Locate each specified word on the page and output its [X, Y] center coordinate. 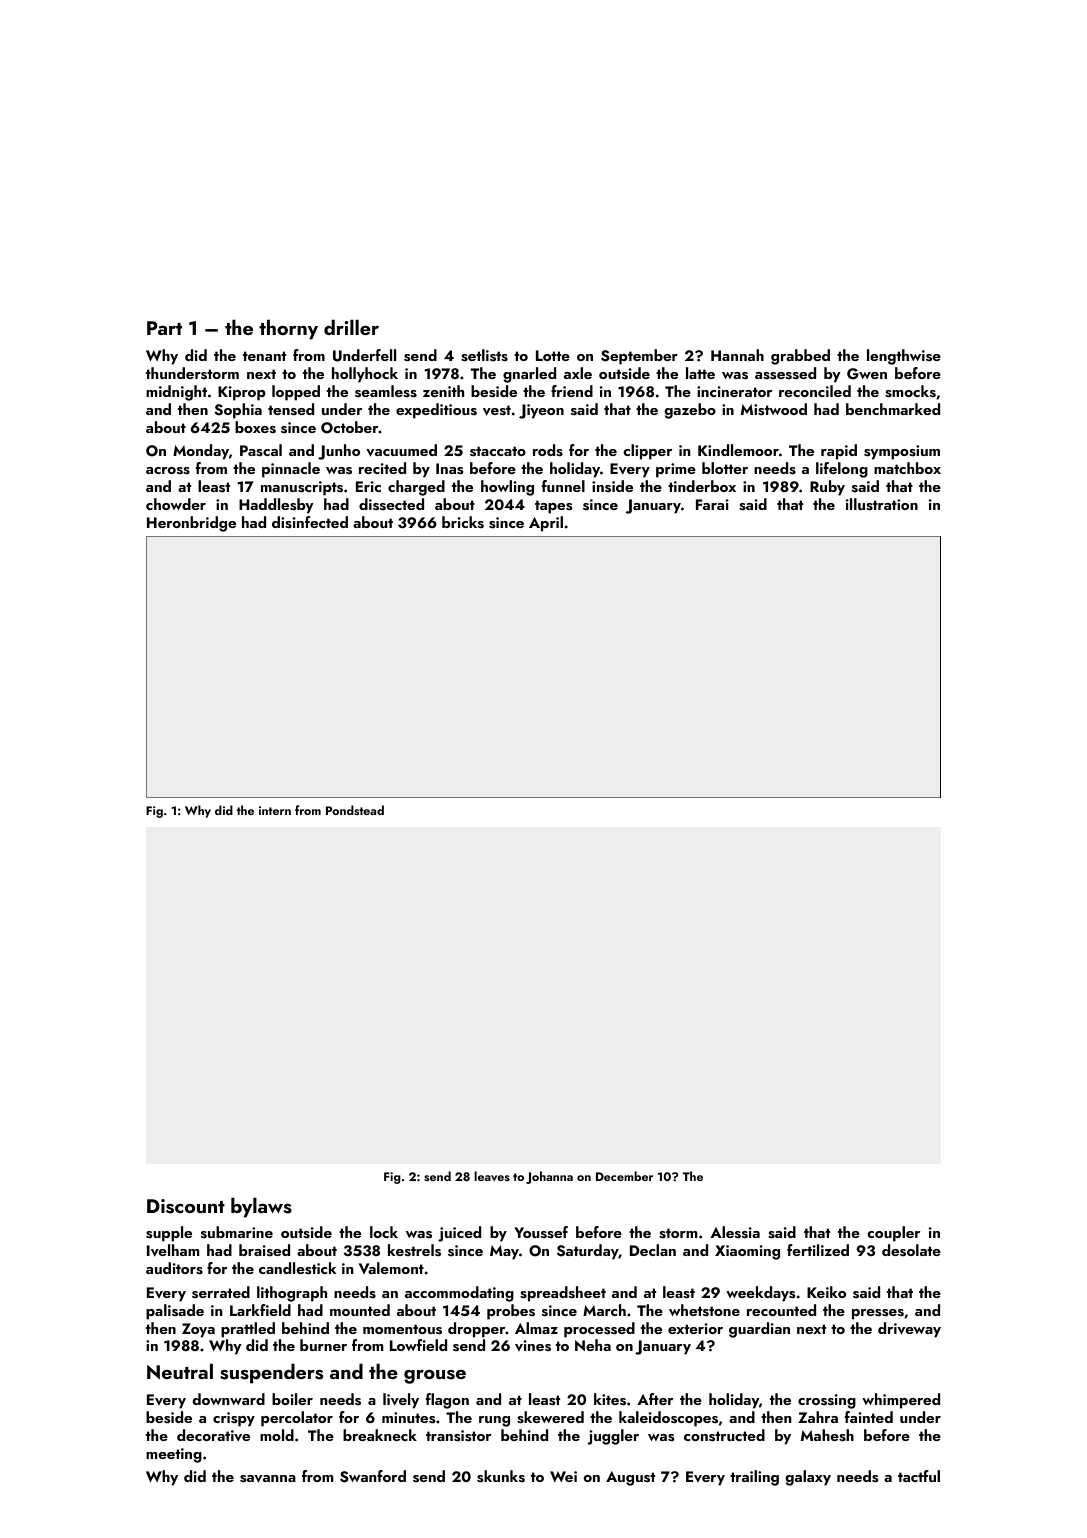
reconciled [815, 391]
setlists [484, 355]
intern [275, 810]
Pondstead [355, 810]
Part [164, 328]
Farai [712, 504]
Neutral [180, 1371]
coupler [893, 1234]
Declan [653, 1250]
